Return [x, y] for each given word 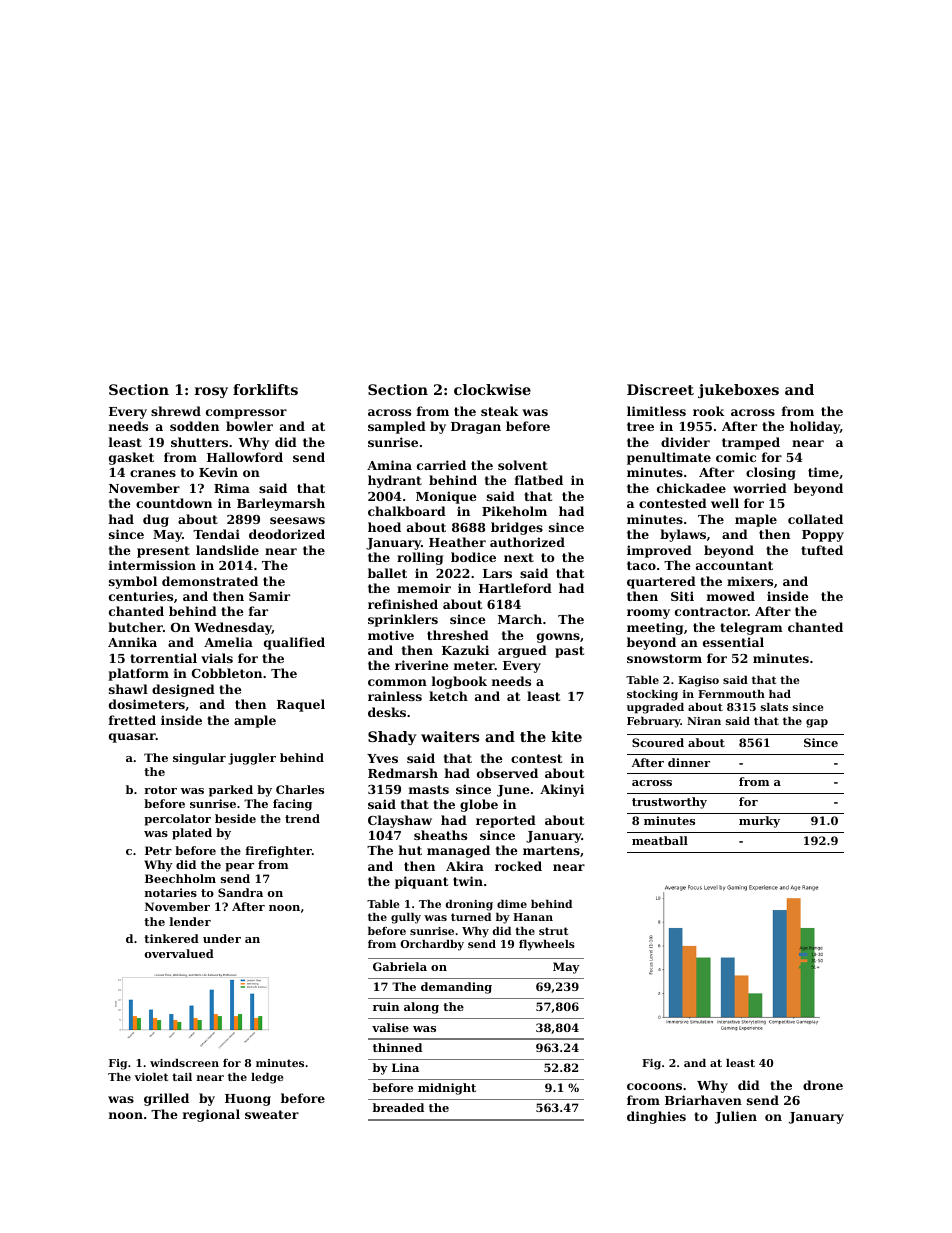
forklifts [265, 389]
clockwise [492, 389]
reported [506, 821]
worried [760, 488]
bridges [517, 528]
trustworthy [669, 803]
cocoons [654, 1086]
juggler [252, 759]
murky [759, 822]
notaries [171, 892]
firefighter [278, 852]
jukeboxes [738, 391]
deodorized [287, 534]
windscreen [184, 1063]
